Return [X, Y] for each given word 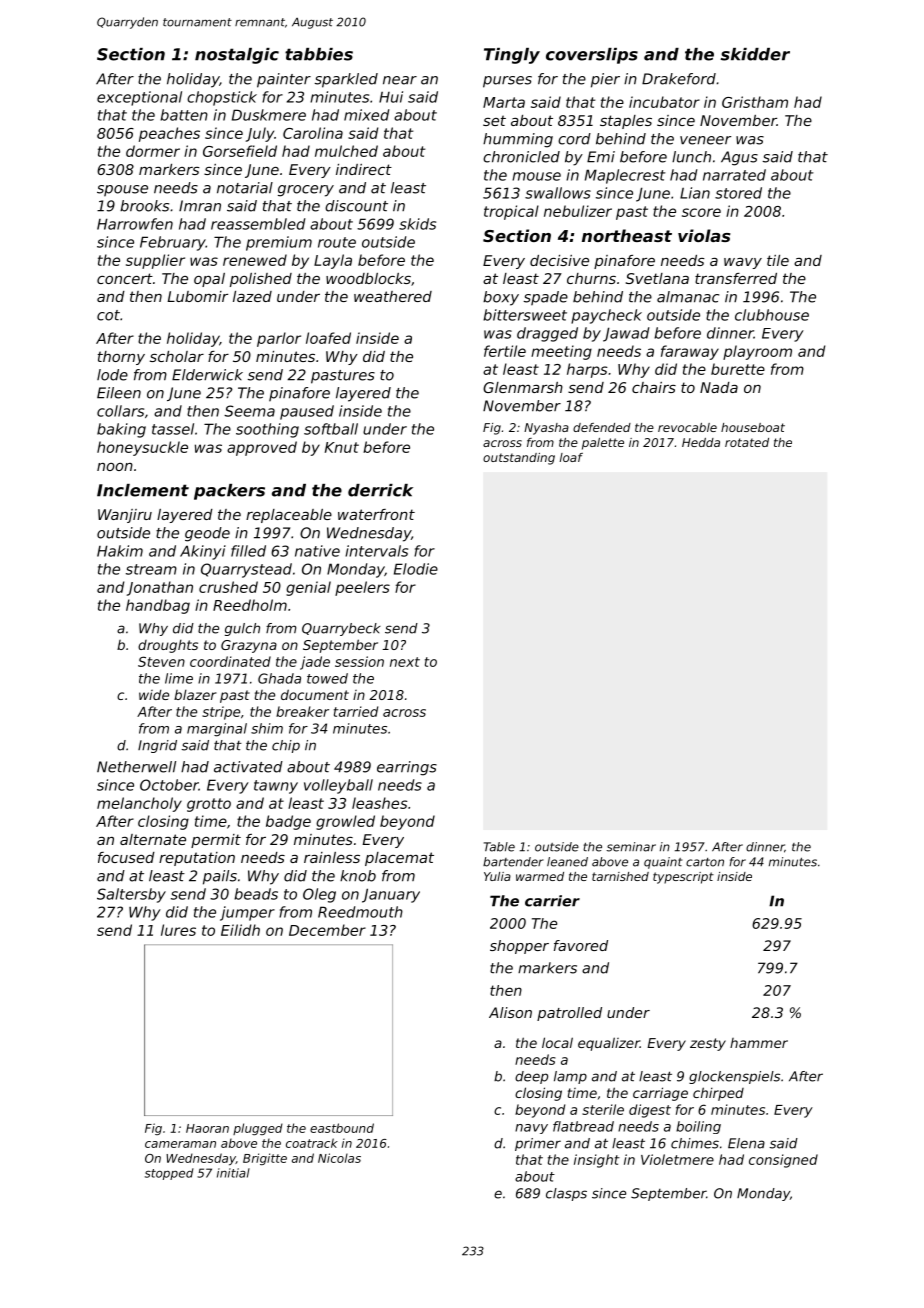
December [327, 930]
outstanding [519, 459]
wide [154, 694]
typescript [683, 878]
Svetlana [657, 278]
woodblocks [368, 278]
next [405, 662]
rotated [747, 442]
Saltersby [131, 895]
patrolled [569, 1014]
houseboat [753, 427]
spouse [122, 191]
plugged [258, 1129]
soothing [267, 430]
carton [705, 862]
